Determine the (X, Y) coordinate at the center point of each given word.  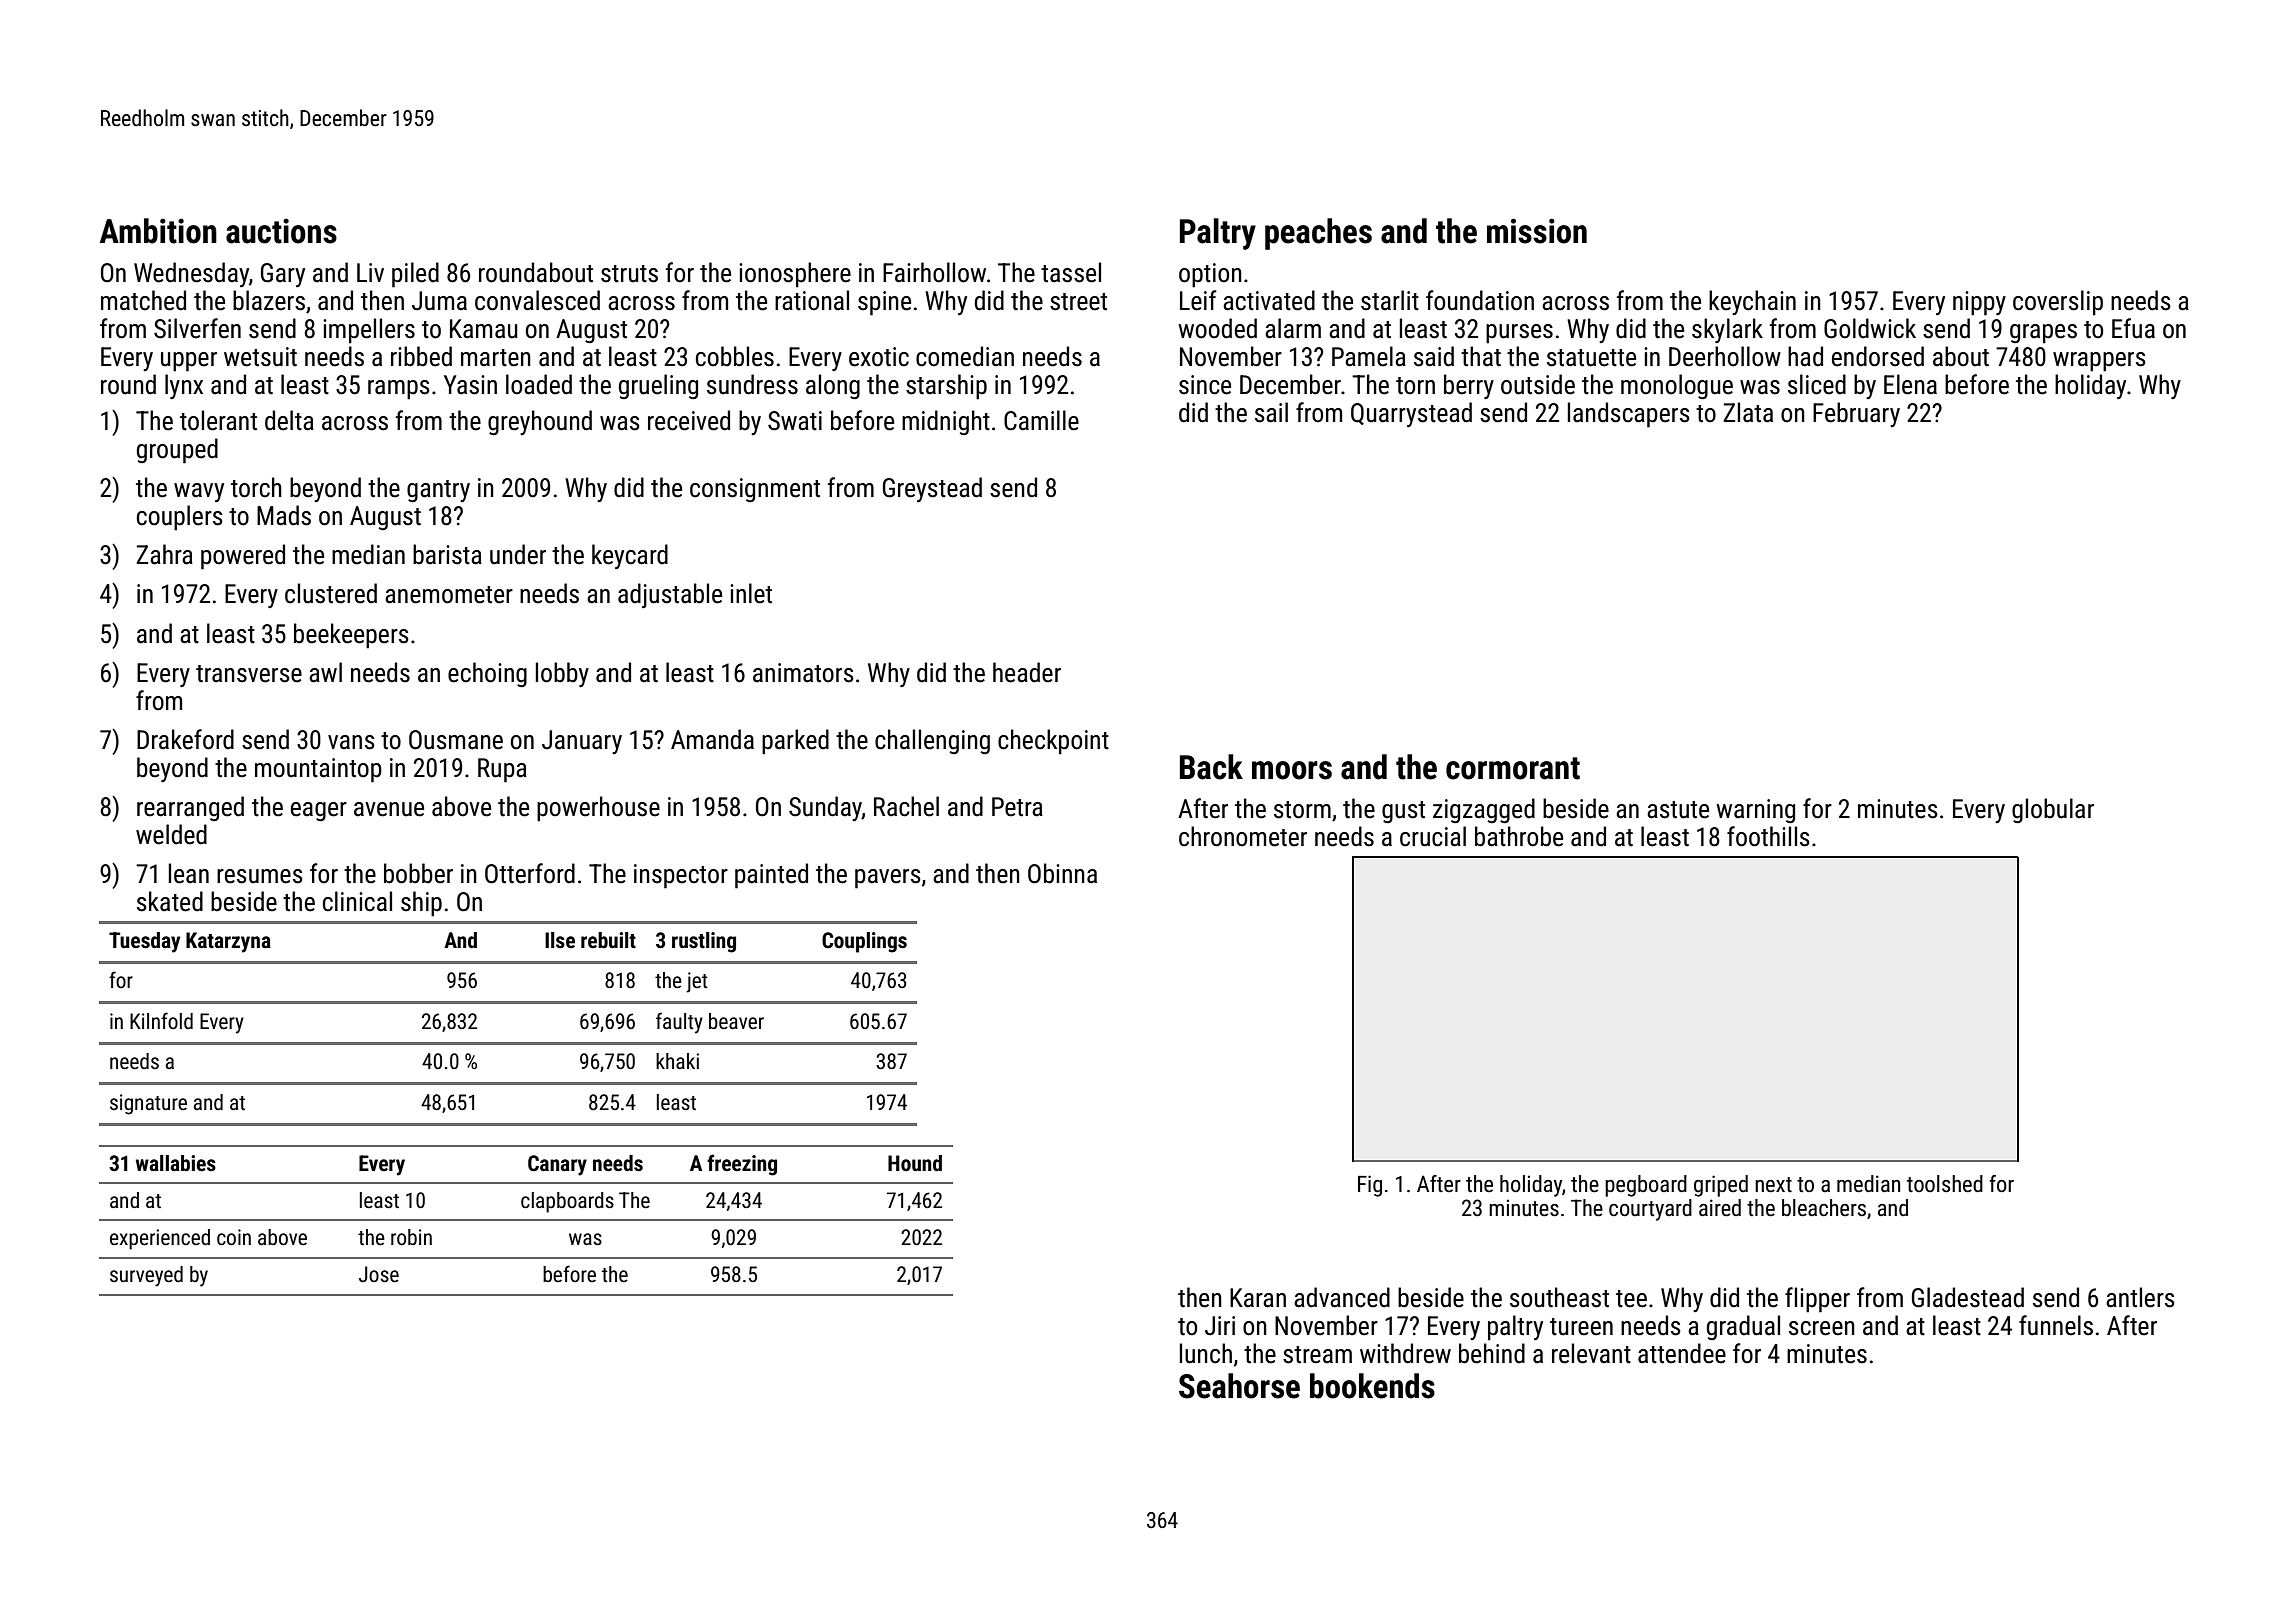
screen (1822, 1328)
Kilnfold (161, 1020)
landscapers (1629, 415)
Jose (379, 1274)
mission (1537, 231)
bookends (1372, 1386)
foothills (1768, 836)
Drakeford (185, 739)
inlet (751, 593)
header (1027, 672)
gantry (438, 491)
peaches (1318, 234)
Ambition (158, 231)
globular (2053, 811)
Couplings (864, 942)
